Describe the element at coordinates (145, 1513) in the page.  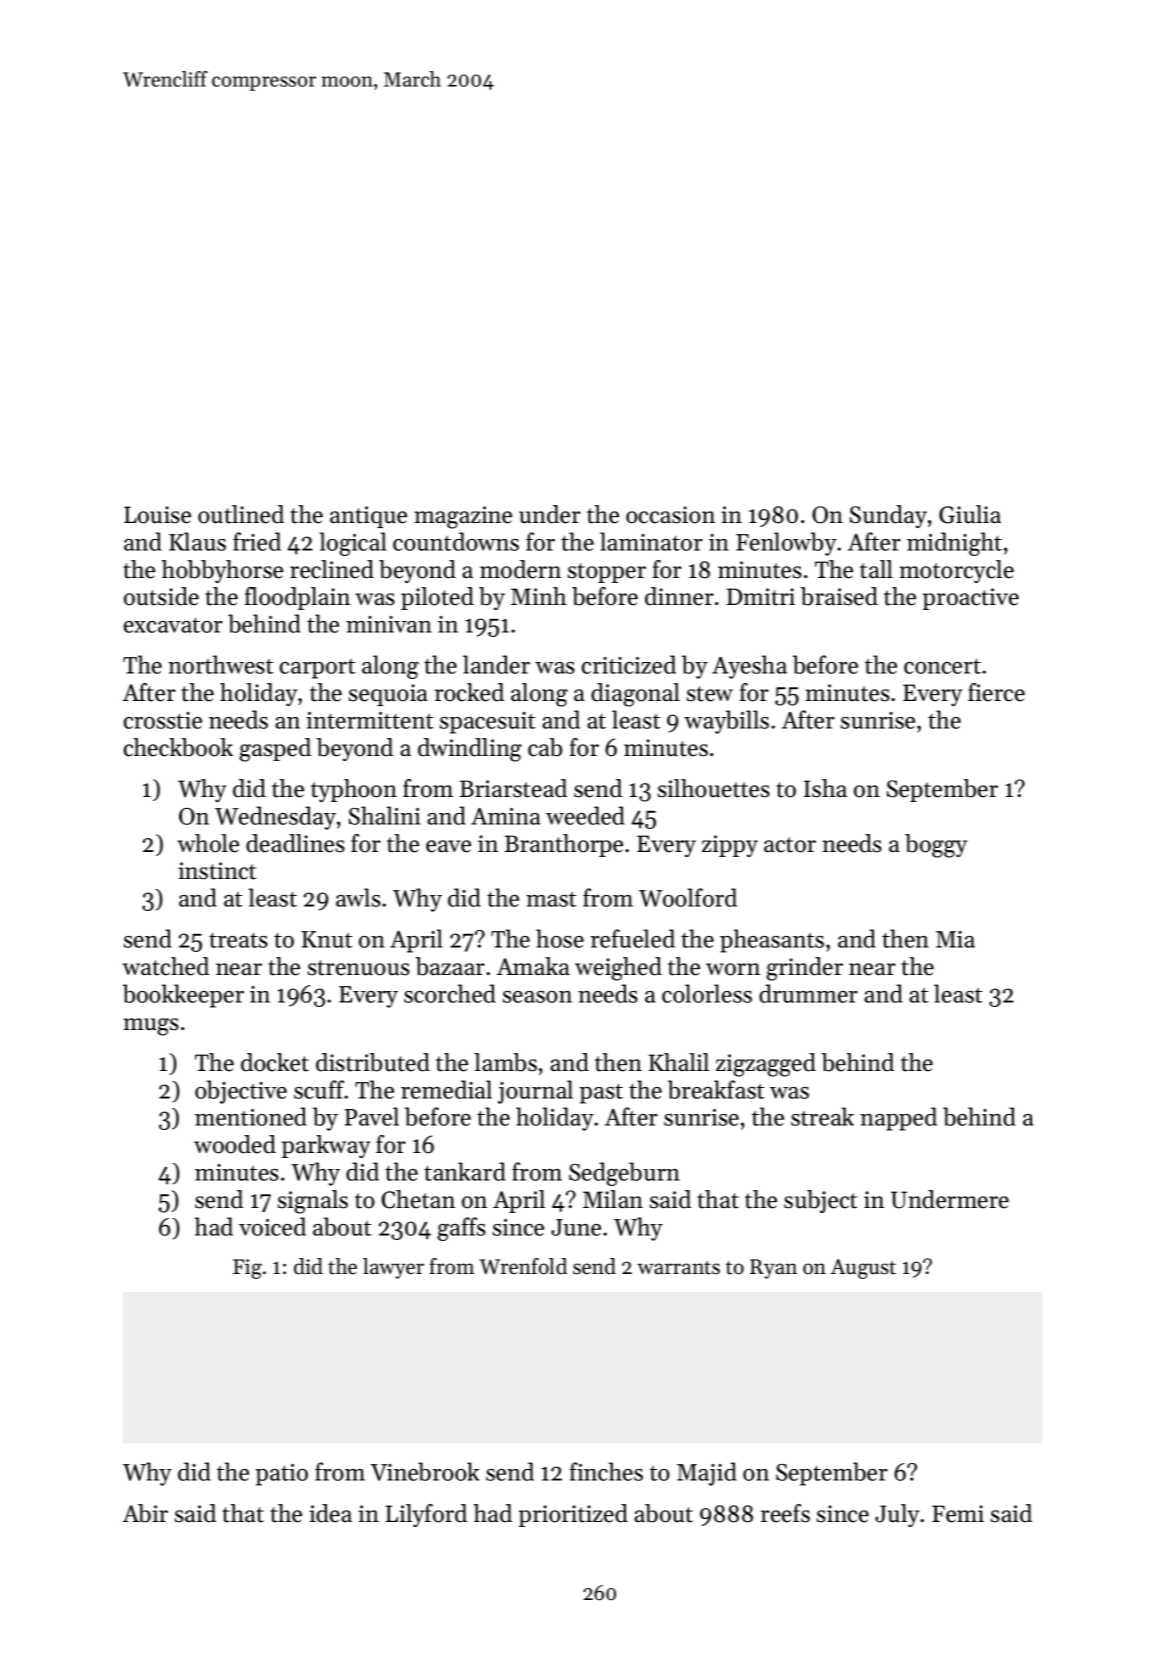
I see `Abir` at that location.
